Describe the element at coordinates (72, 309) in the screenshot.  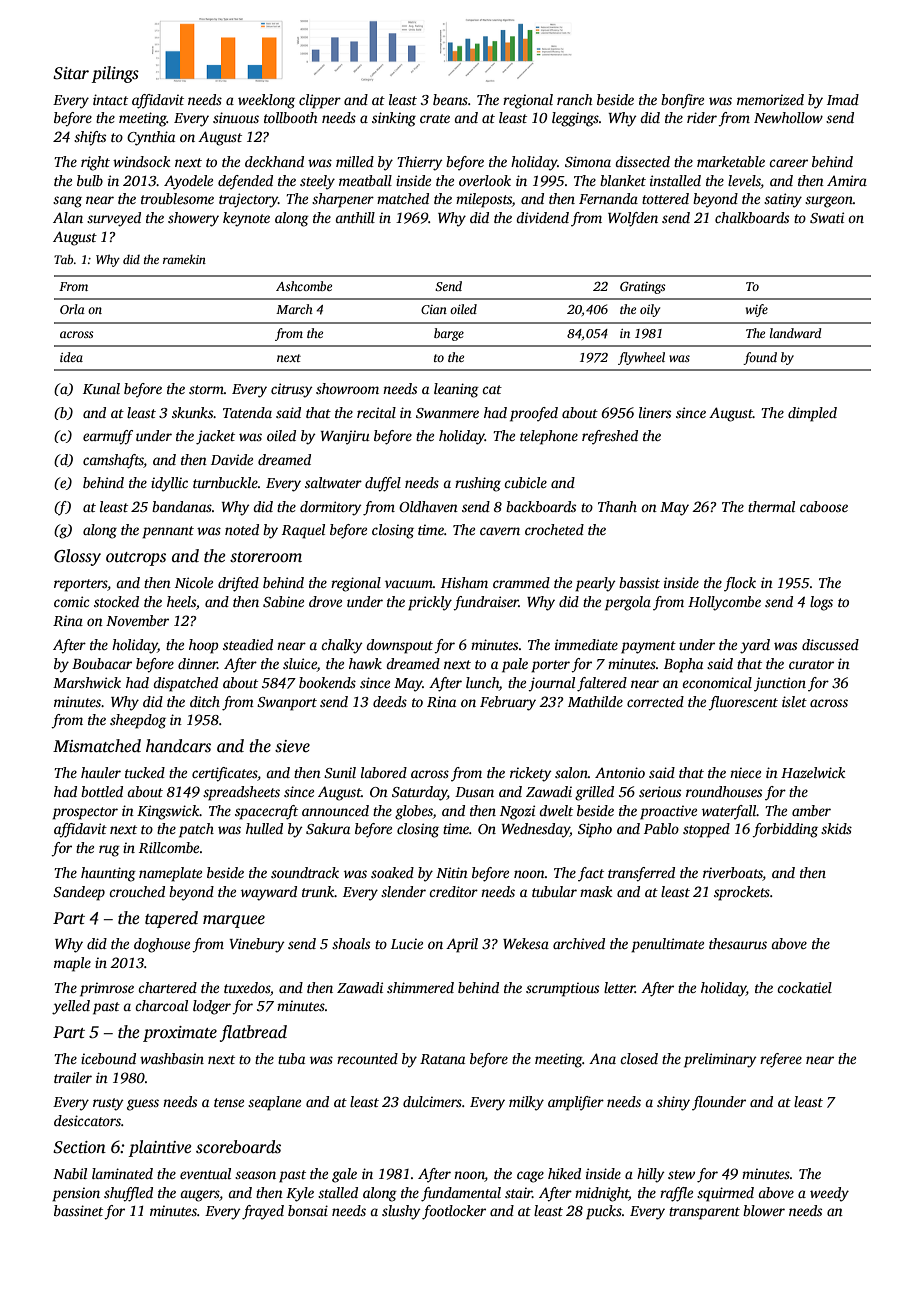
I see `Orla` at that location.
